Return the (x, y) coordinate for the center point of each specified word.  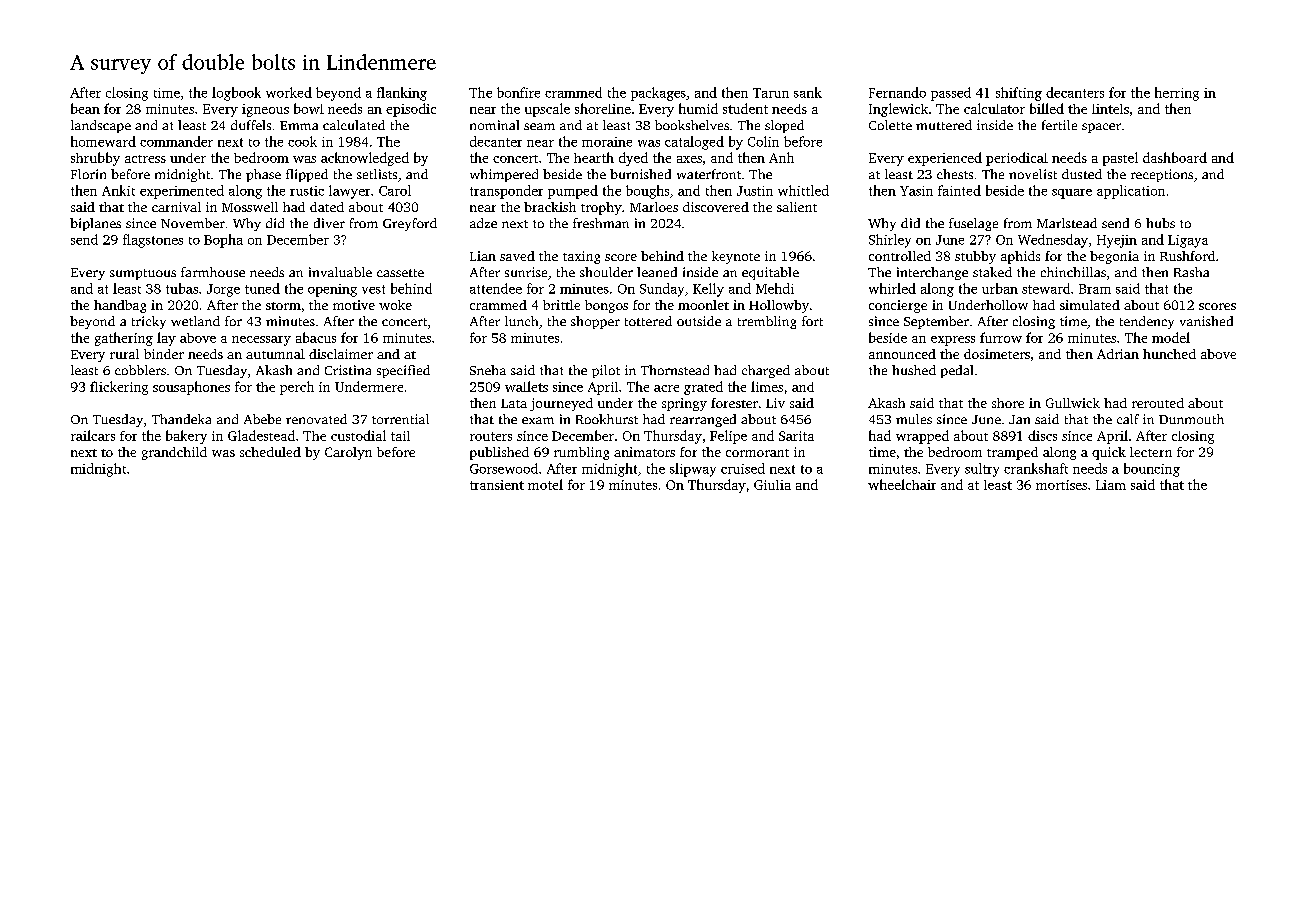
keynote (736, 257)
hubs (1160, 223)
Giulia (772, 485)
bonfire (518, 92)
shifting (1019, 94)
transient (497, 485)
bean (85, 108)
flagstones (153, 241)
